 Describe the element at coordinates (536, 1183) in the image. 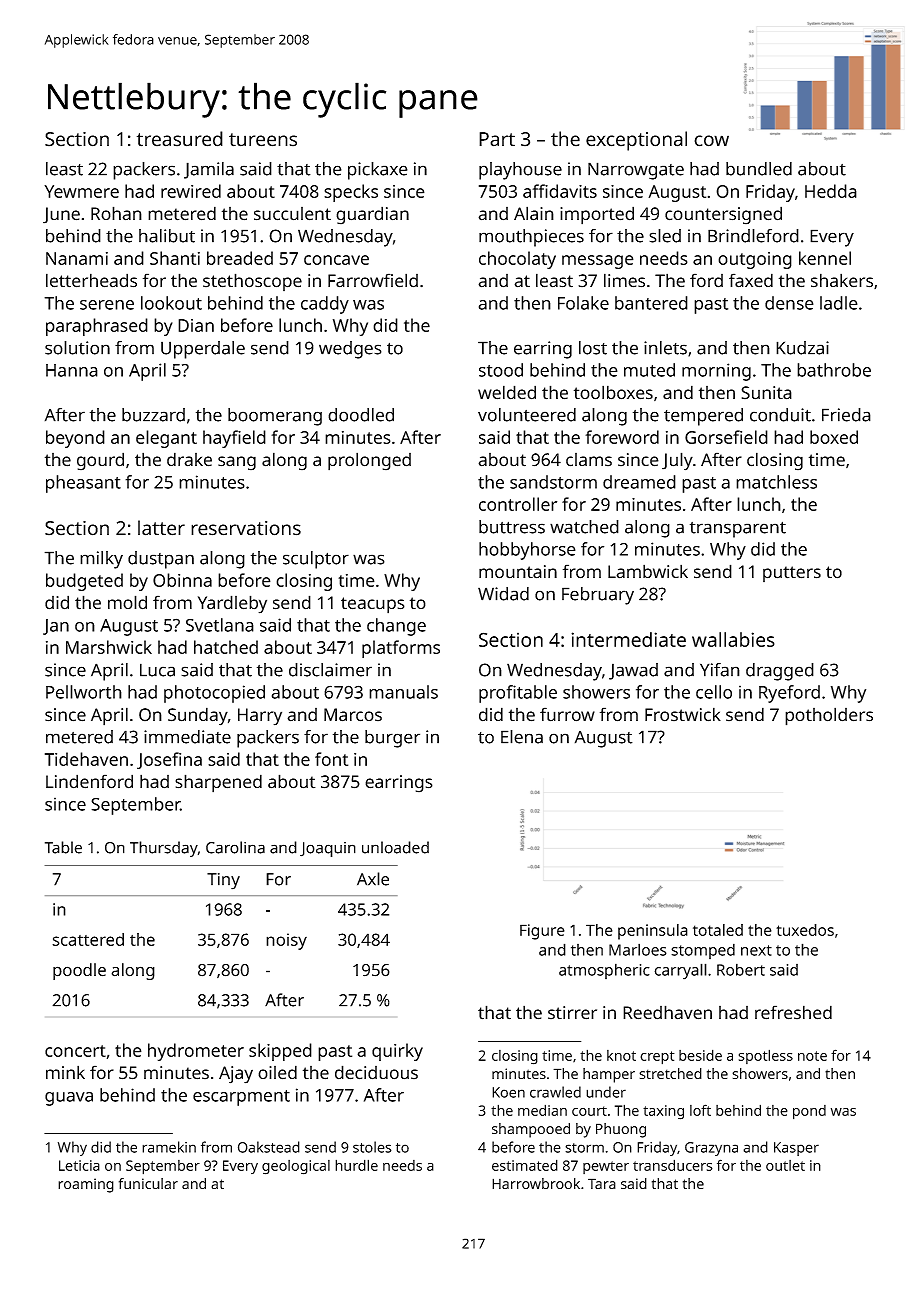

I see `Harrowbrook` at that location.
